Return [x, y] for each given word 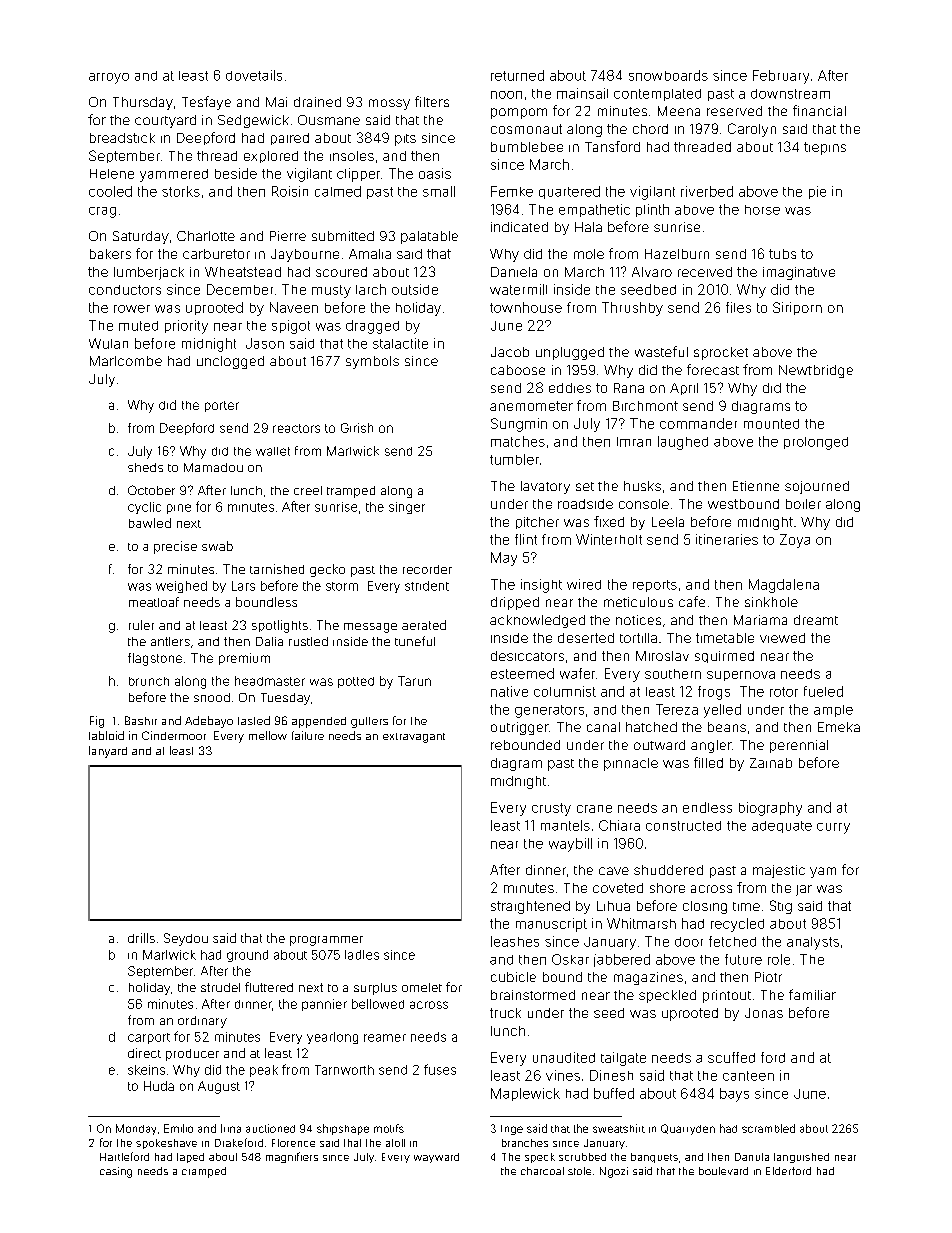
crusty [551, 809]
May [504, 559]
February [781, 77]
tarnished [277, 569]
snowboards [668, 75]
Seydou [186, 939]
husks [642, 486]
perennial [799, 746]
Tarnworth [344, 1070]
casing [116, 1172]
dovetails [254, 75]
